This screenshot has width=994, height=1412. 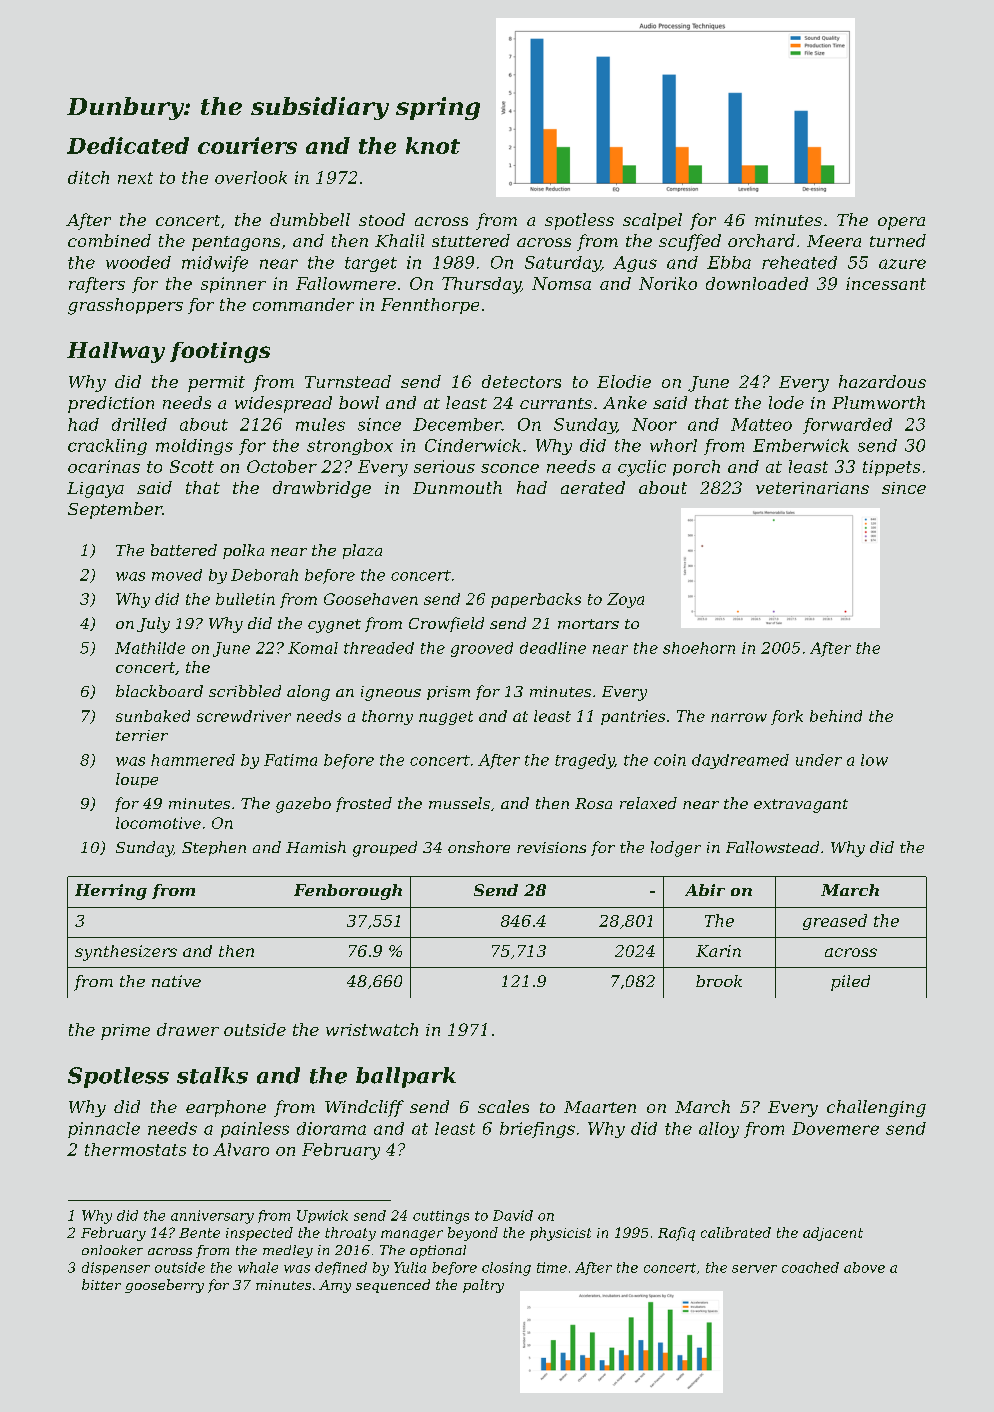 What do you see at coordinates (158, 823) in the screenshot?
I see `locomotive` at bounding box center [158, 823].
